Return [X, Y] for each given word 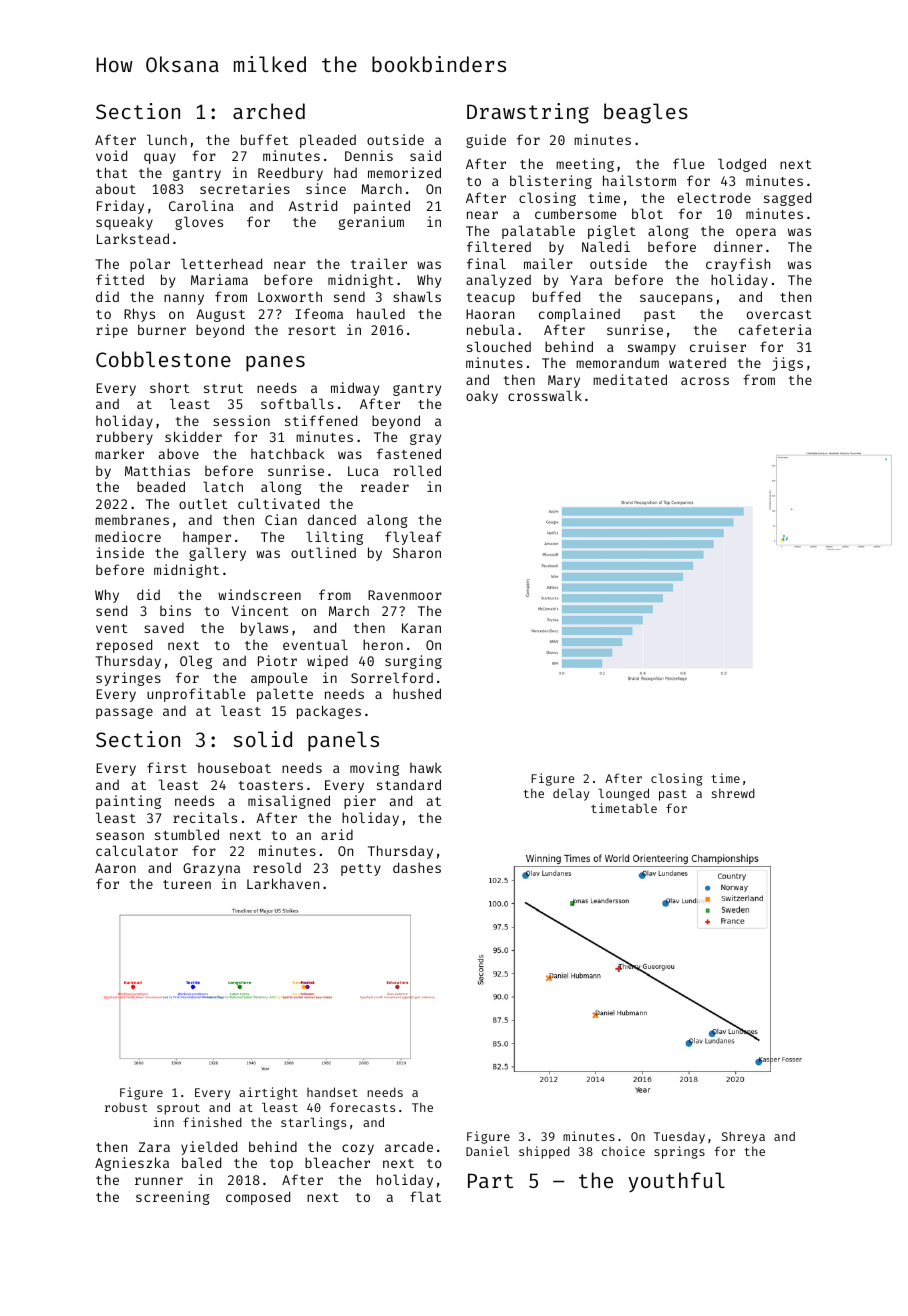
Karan [421, 628]
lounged [623, 794]
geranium [371, 223]
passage [124, 713]
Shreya [743, 1137]
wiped [327, 662]
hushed [417, 693]
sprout [178, 1109]
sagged [787, 199]
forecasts [362, 1107]
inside [120, 552]
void [111, 155]
